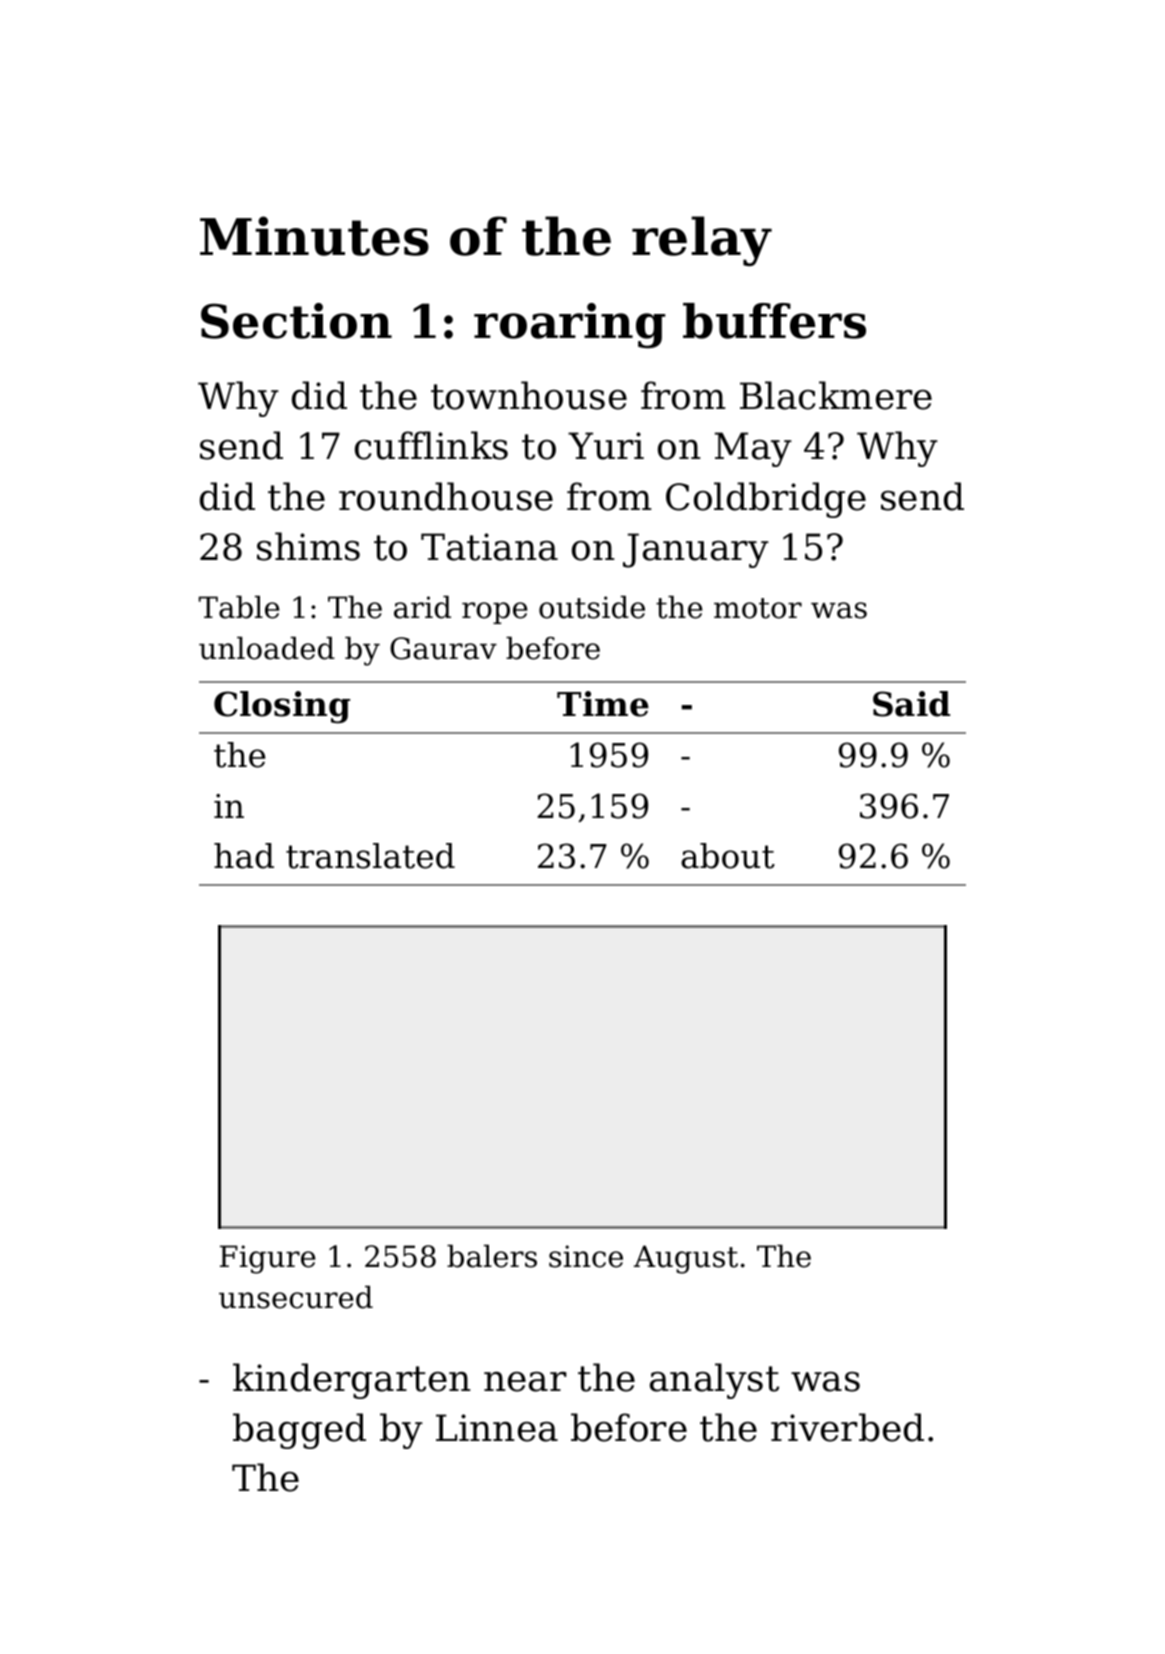  What do you see at coordinates (308, 546) in the screenshot?
I see `shims` at bounding box center [308, 546].
